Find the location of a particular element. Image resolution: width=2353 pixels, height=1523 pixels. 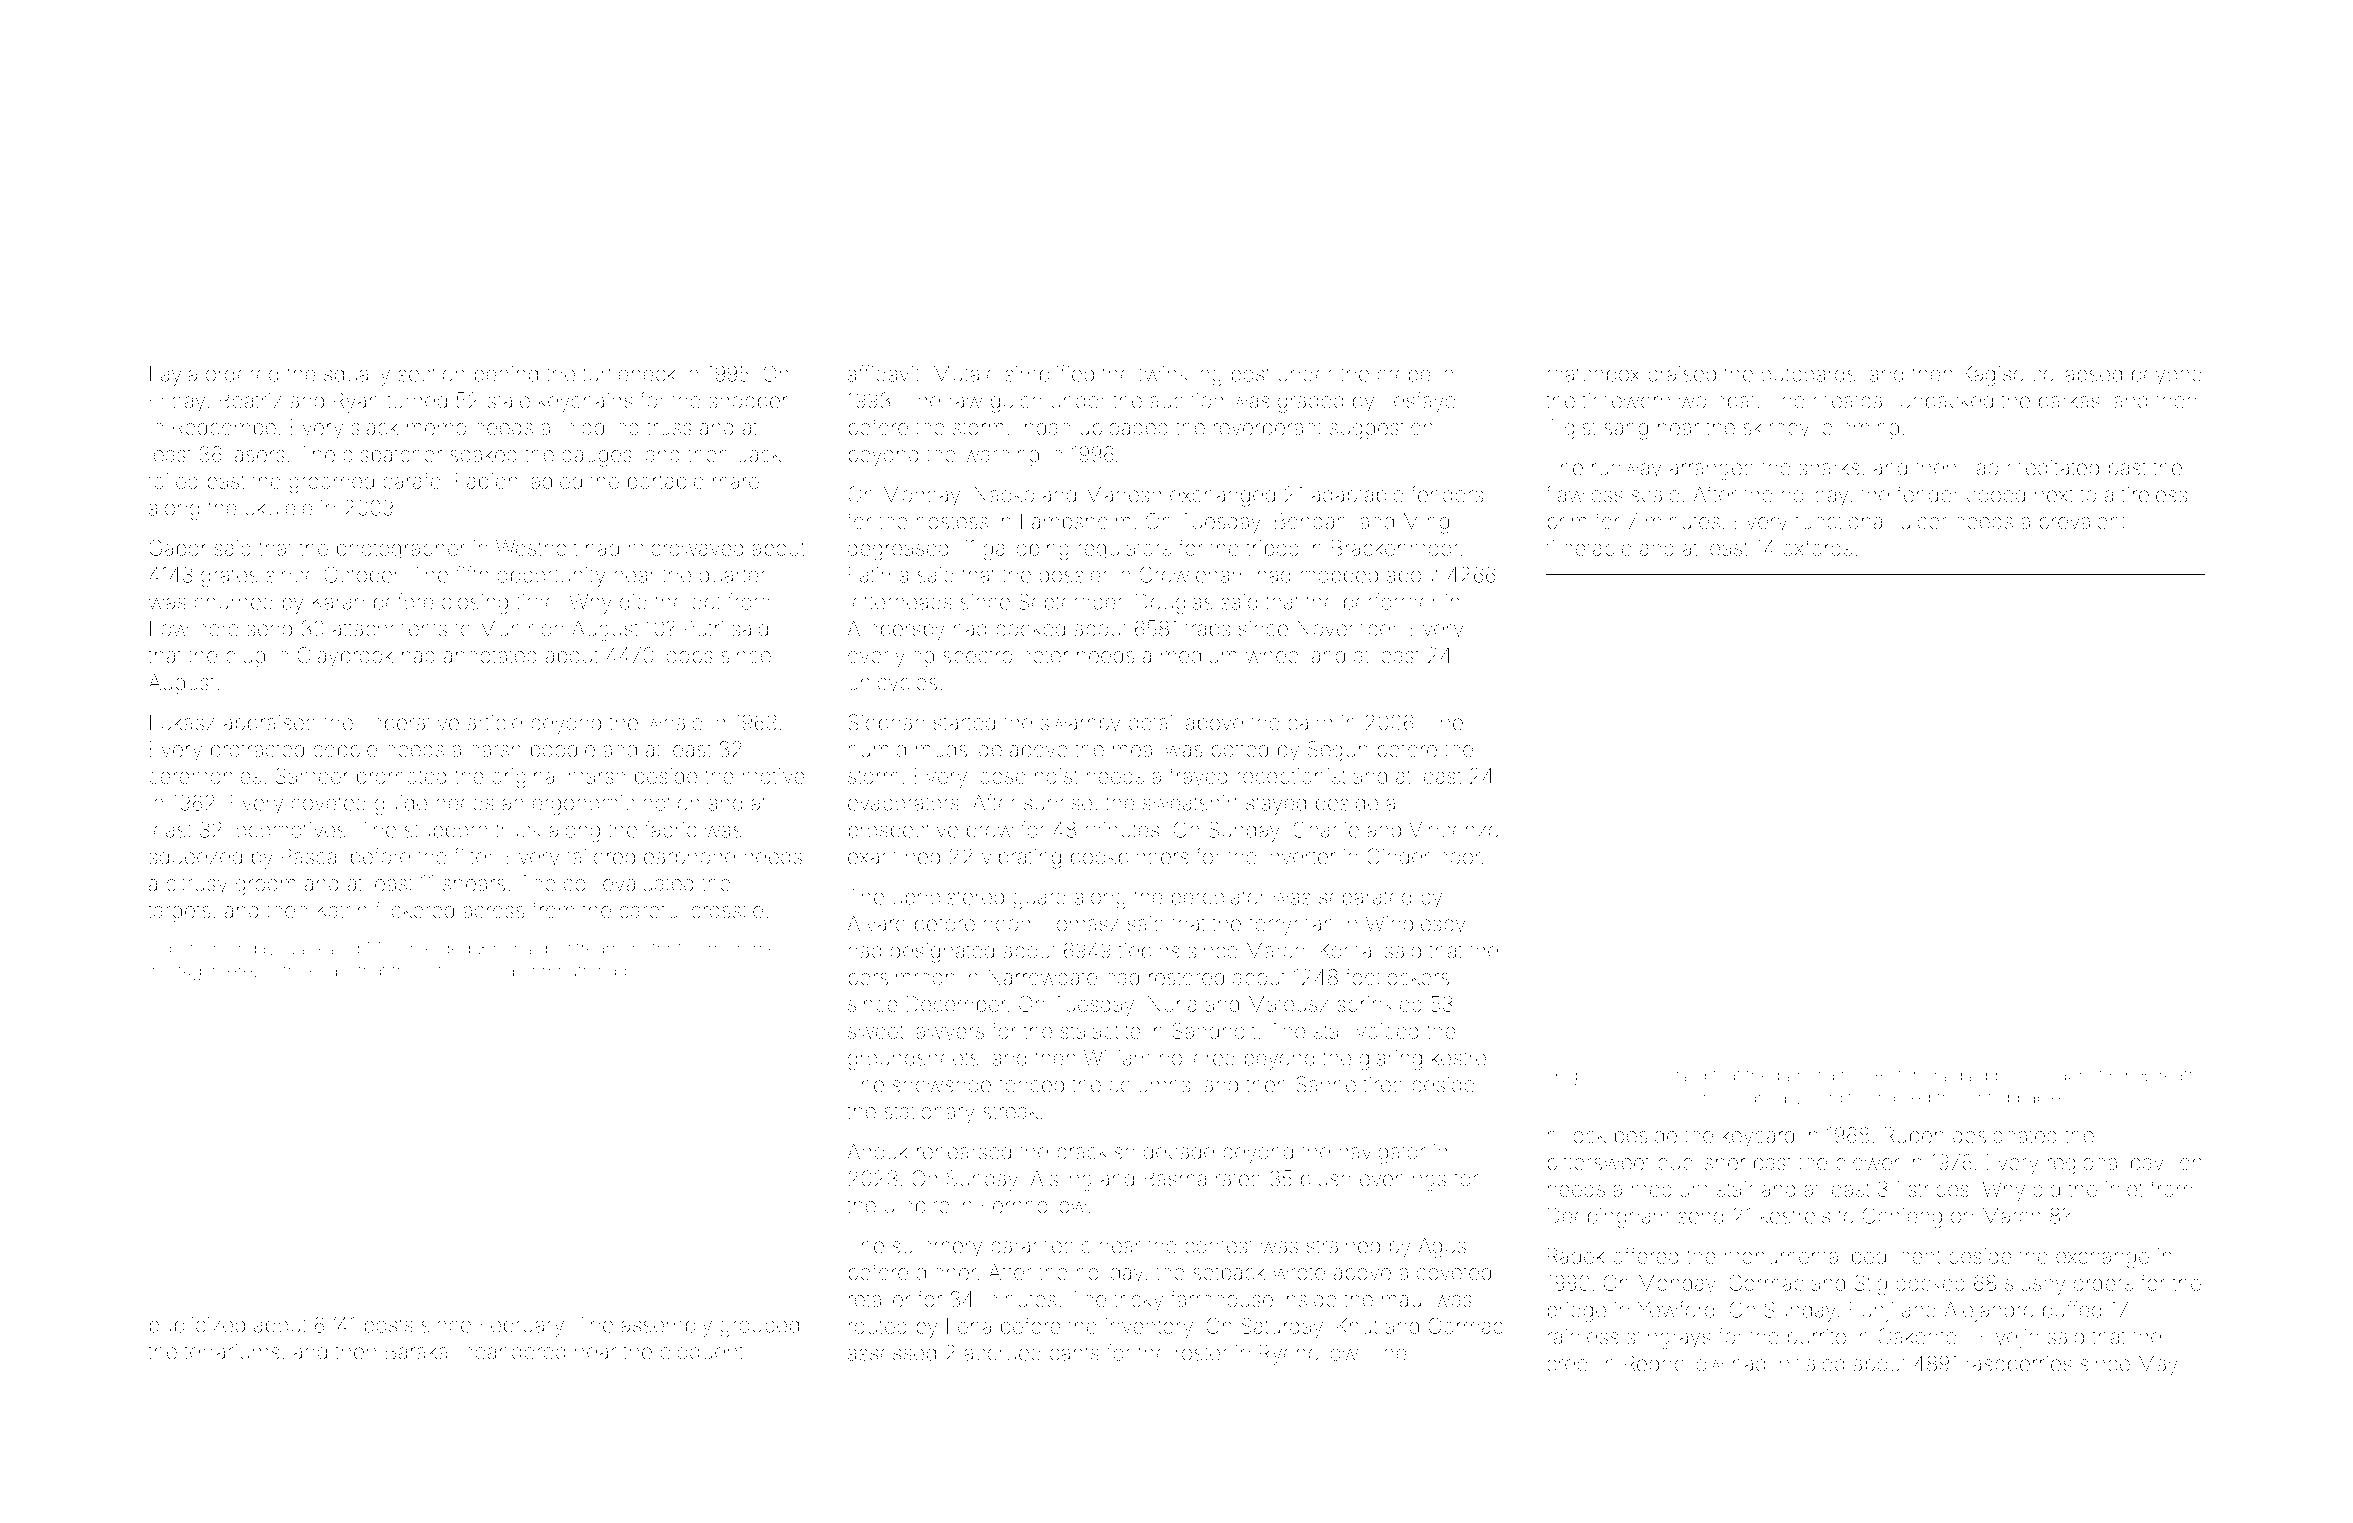

prevalent is located at coordinates (2083, 523).
